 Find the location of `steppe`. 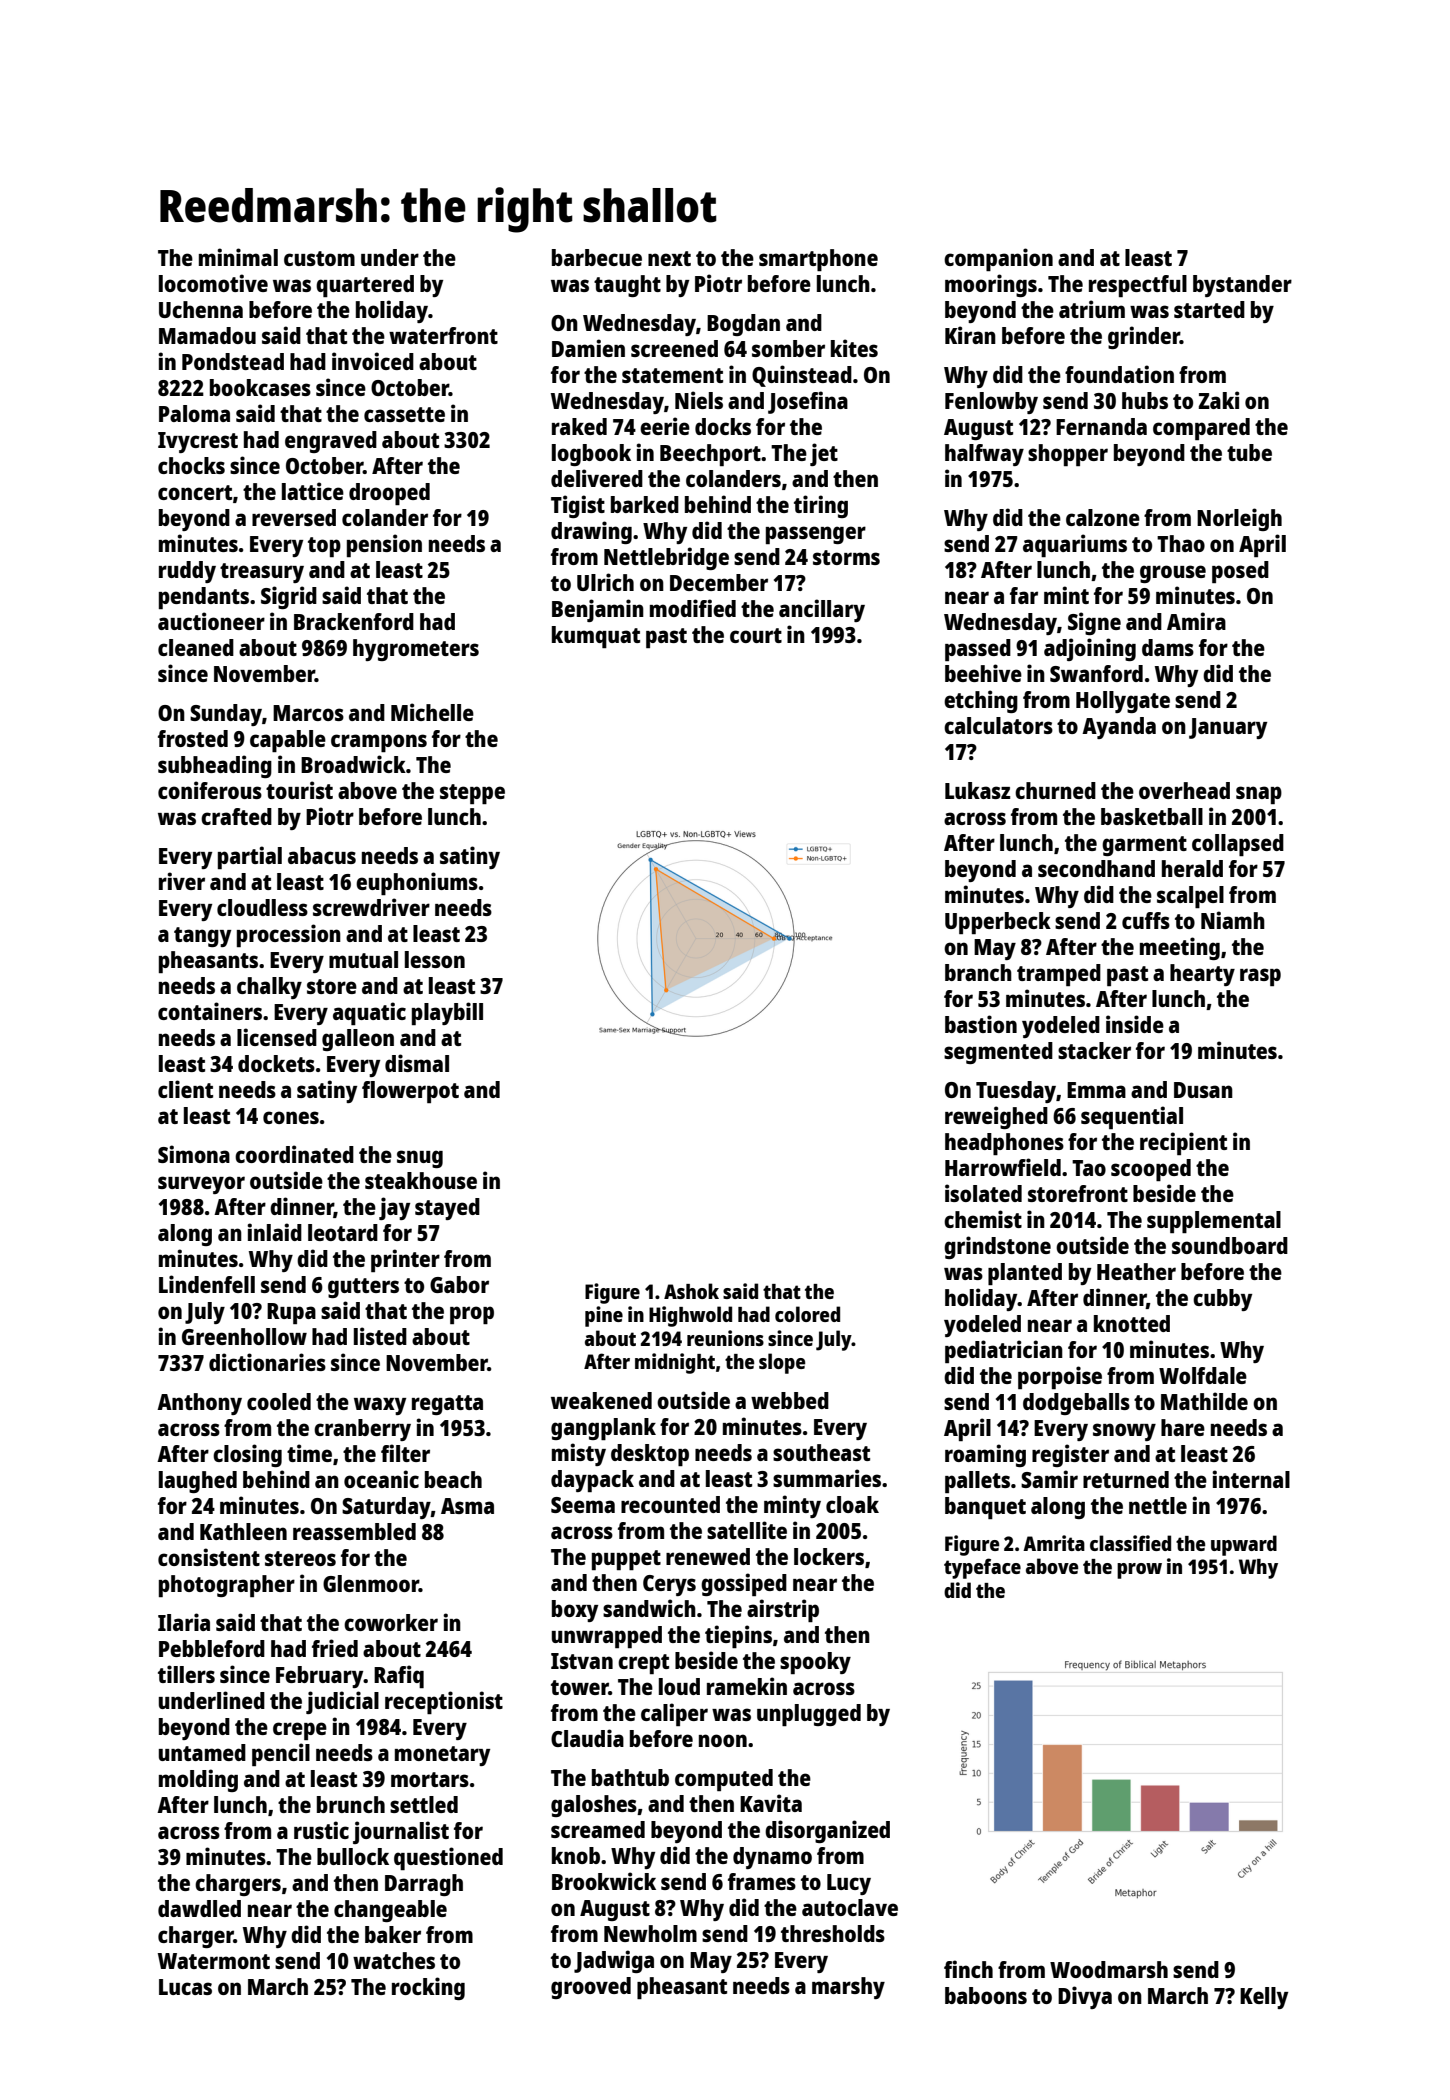

steppe is located at coordinates (472, 794).
